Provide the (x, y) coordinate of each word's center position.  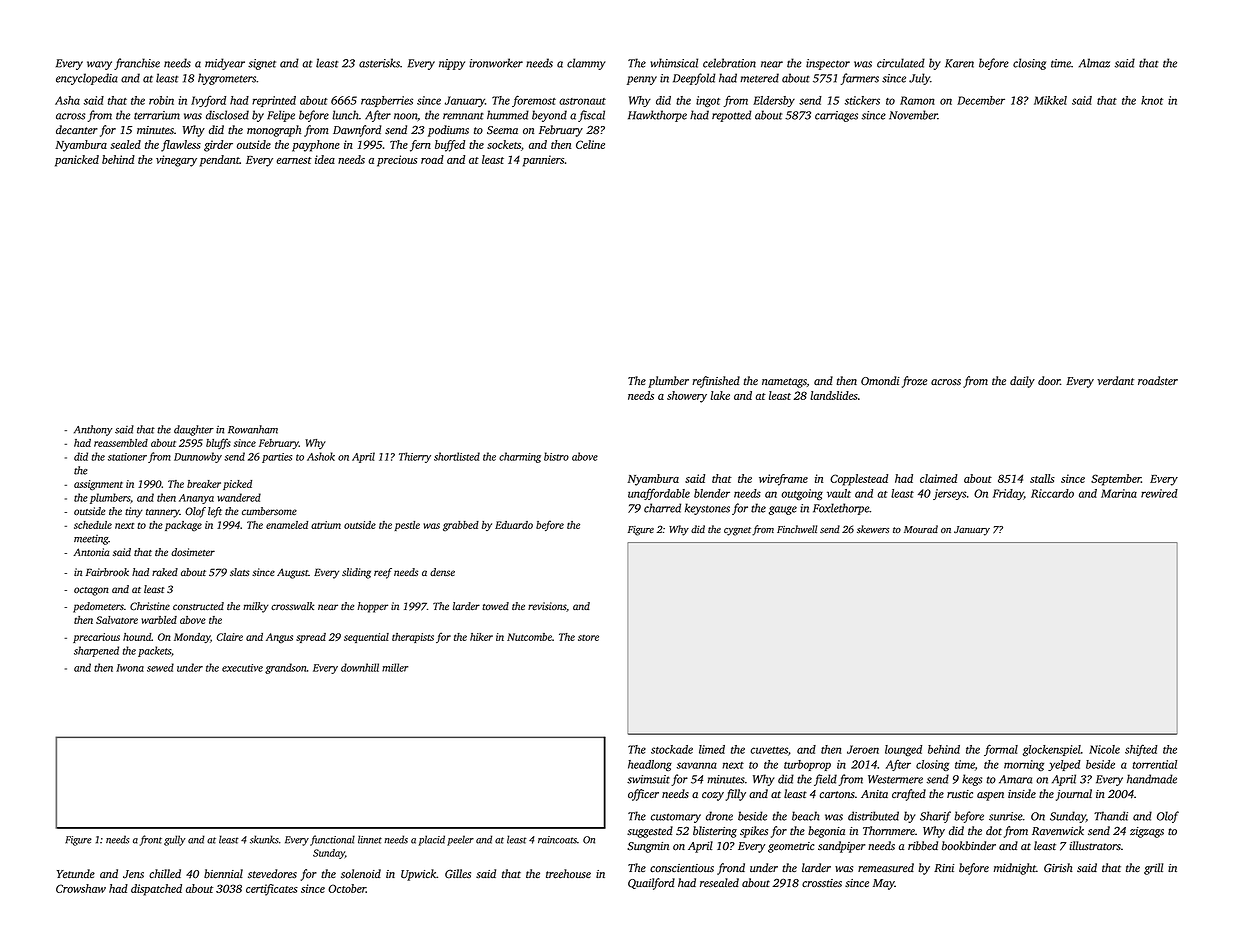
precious (397, 161)
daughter (194, 430)
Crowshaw (81, 888)
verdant (1115, 380)
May (884, 884)
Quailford (651, 884)
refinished (716, 382)
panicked (77, 161)
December (981, 100)
